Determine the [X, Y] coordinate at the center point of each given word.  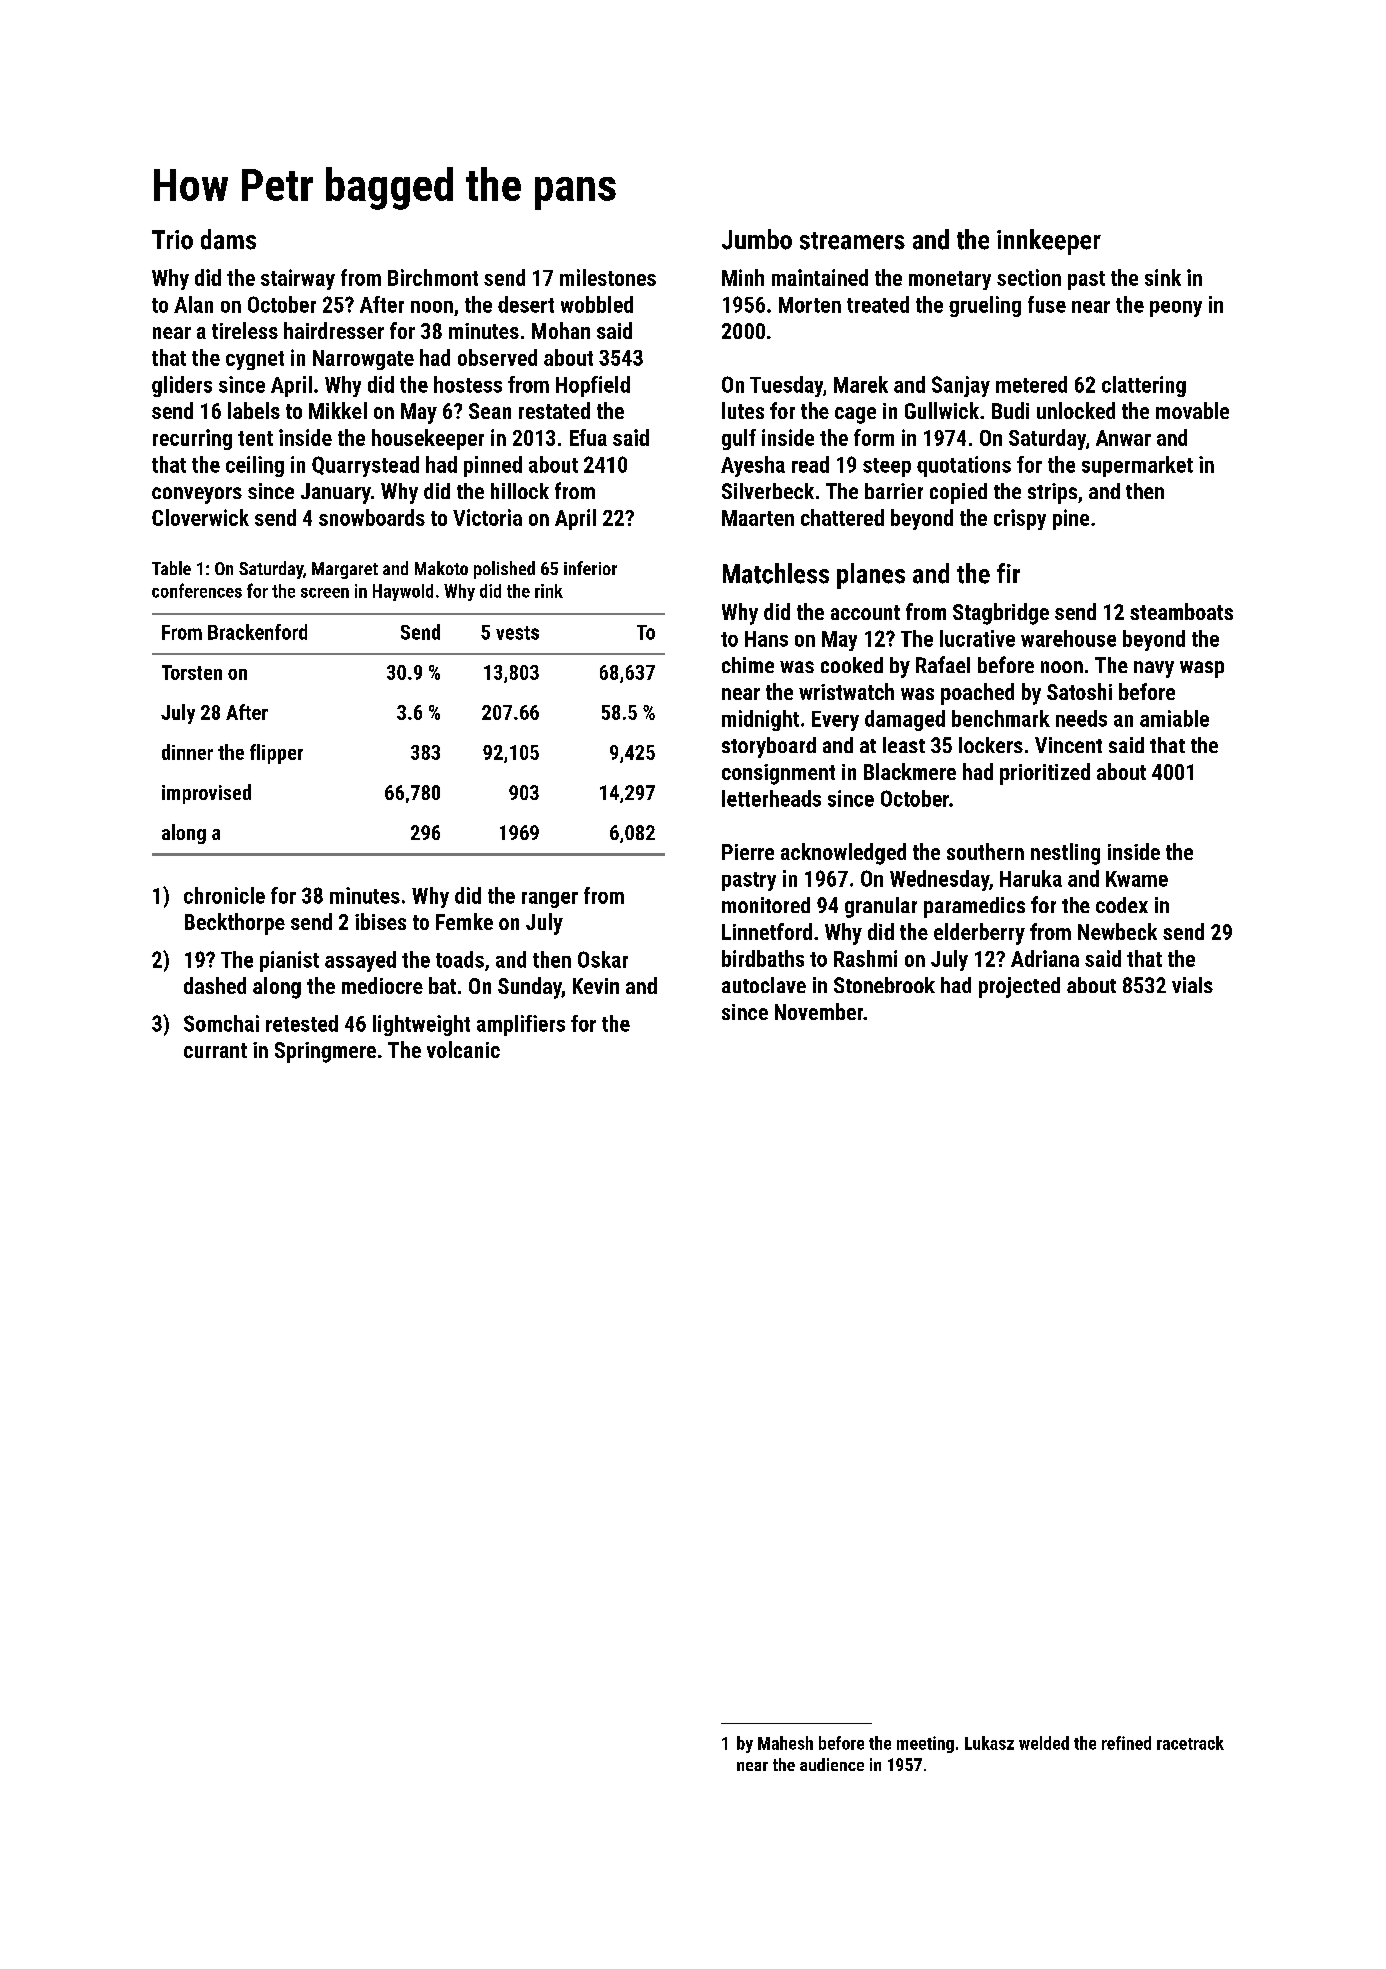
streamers [852, 241]
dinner [187, 752]
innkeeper [1049, 242]
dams [228, 239]
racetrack [1190, 1743]
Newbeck [1117, 931]
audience [832, 1764]
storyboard [769, 747]
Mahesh [785, 1743]
